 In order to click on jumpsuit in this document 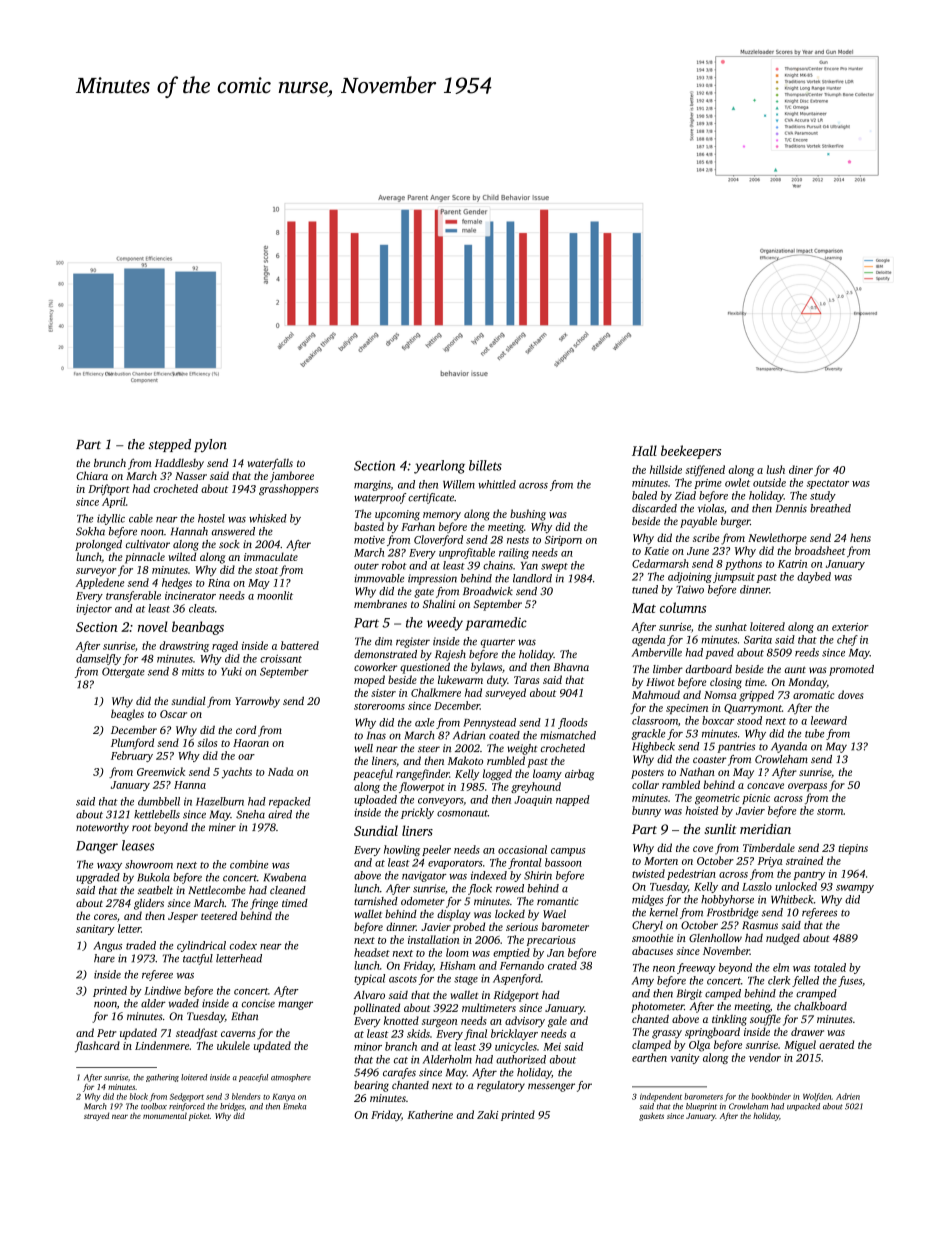, I will do `click(734, 577)`.
